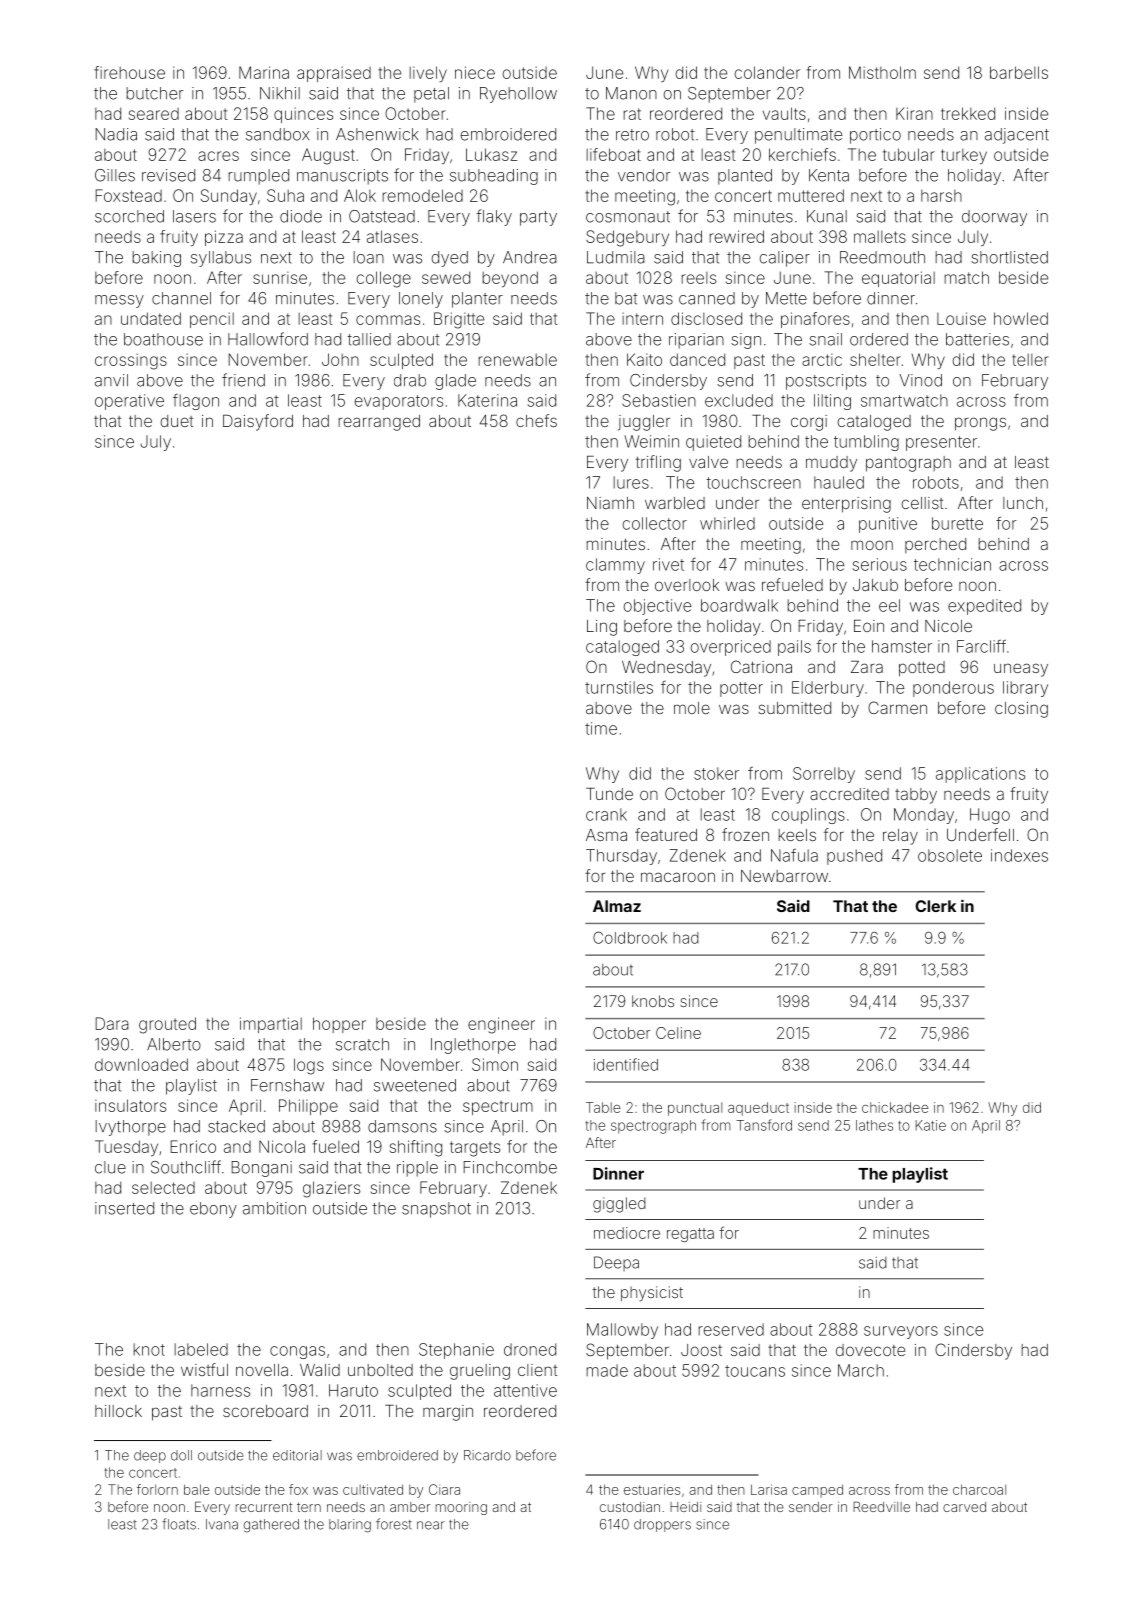  Describe the element at coordinates (110, 1167) in the document. I see `clue` at that location.
